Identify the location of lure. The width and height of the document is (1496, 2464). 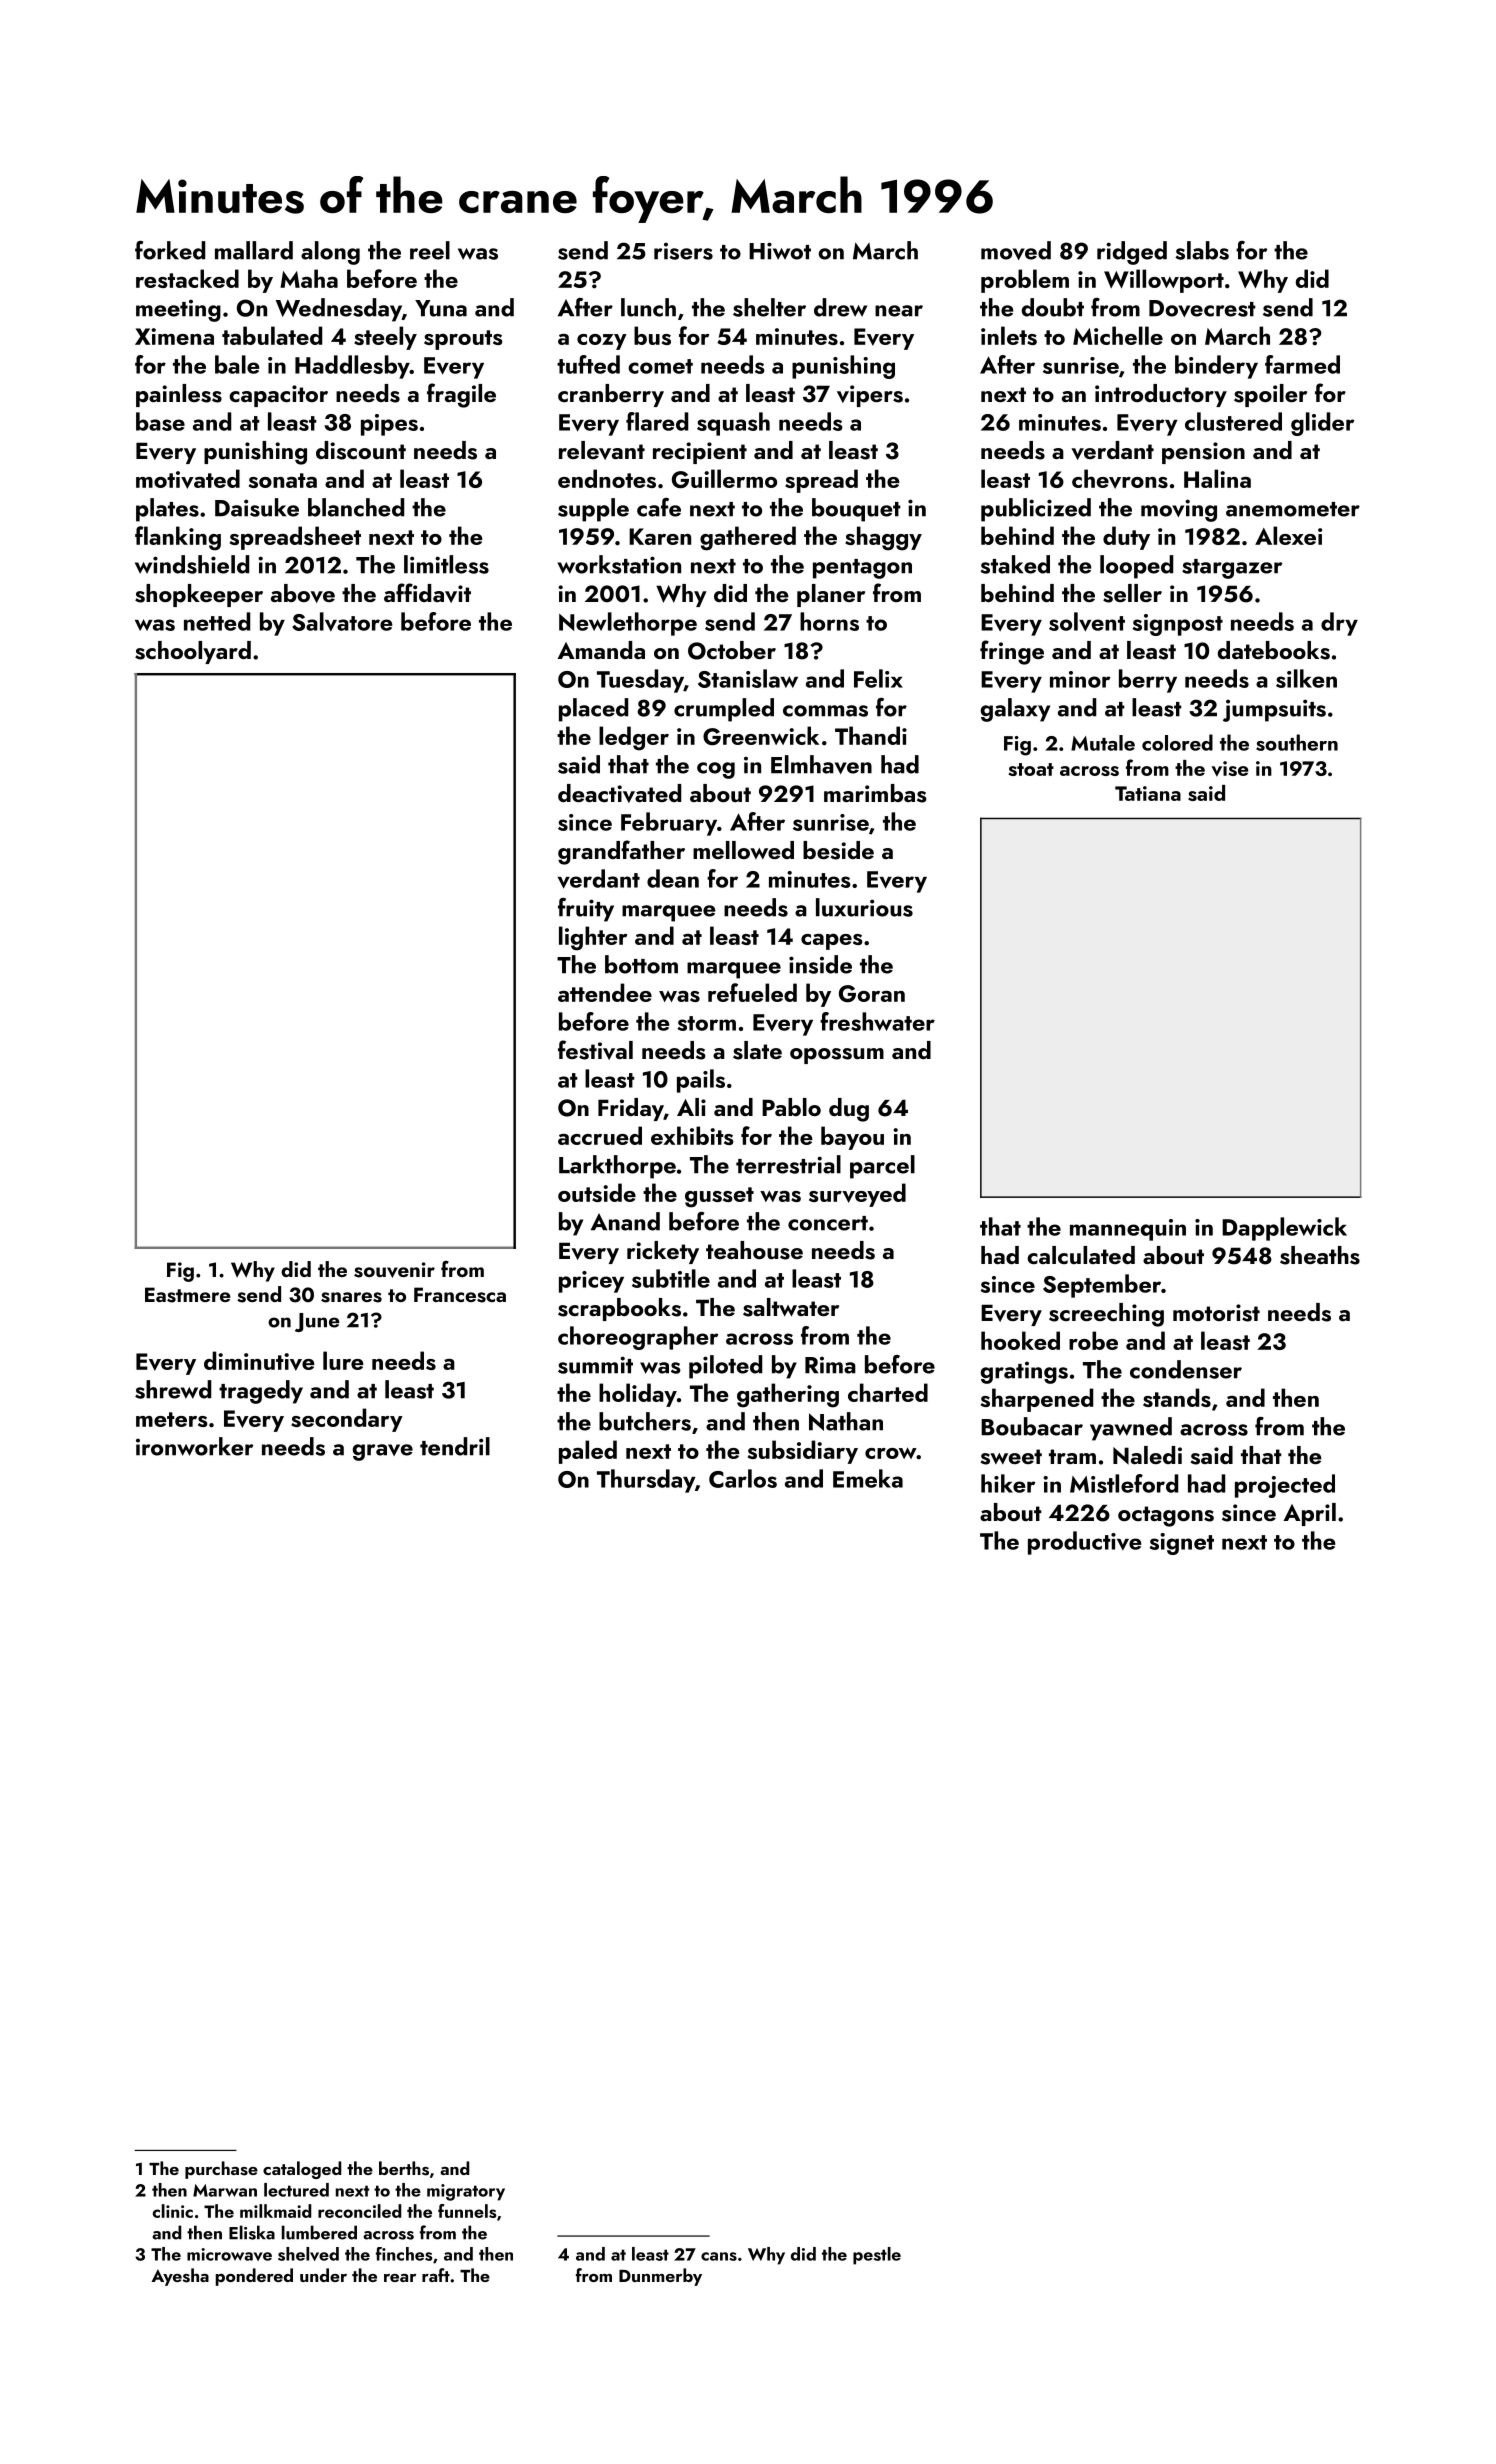
(343, 1360).
